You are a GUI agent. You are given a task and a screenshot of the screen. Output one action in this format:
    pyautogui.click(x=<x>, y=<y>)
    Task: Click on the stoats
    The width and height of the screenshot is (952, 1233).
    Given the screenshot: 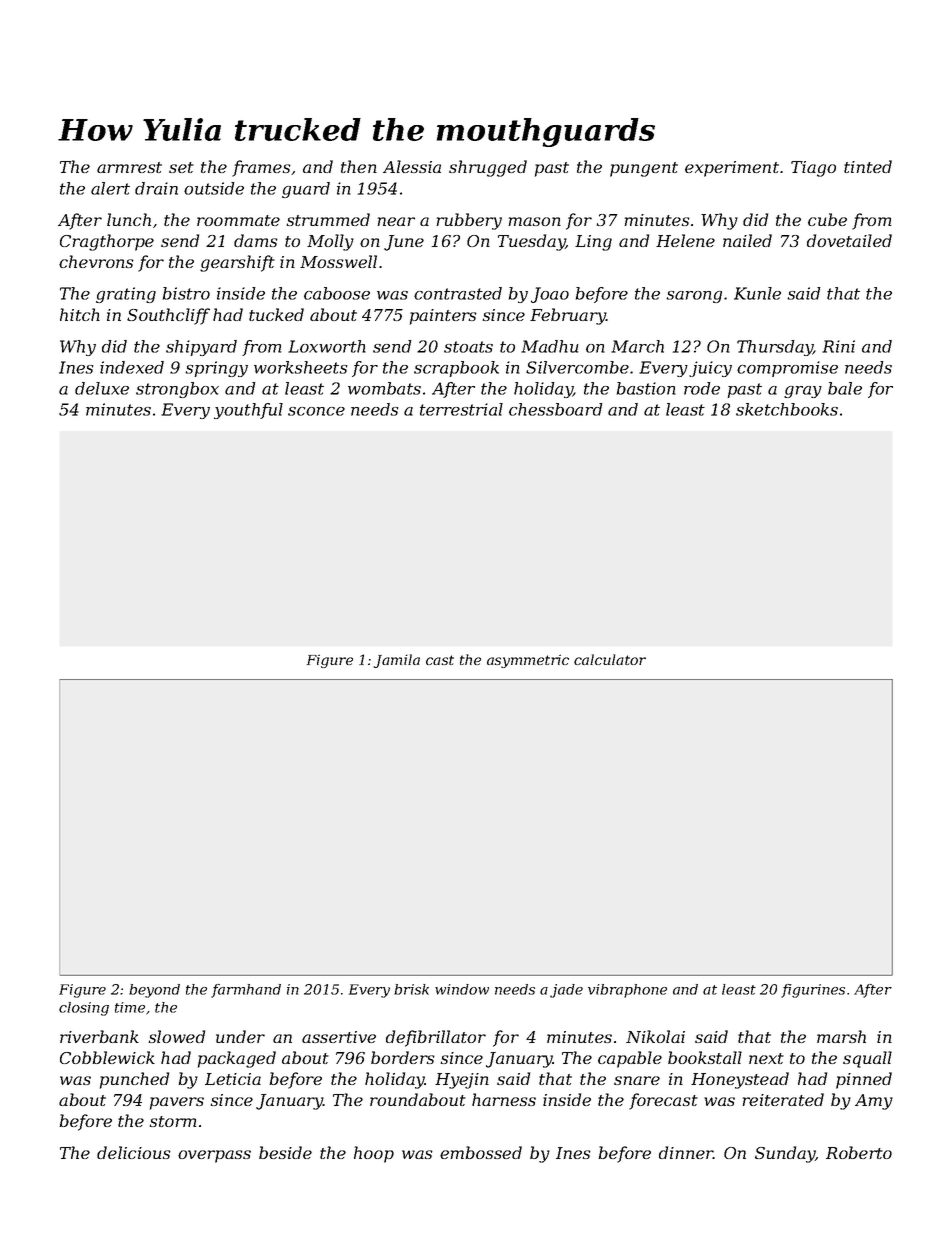 What is the action you would take?
    pyautogui.click(x=468, y=347)
